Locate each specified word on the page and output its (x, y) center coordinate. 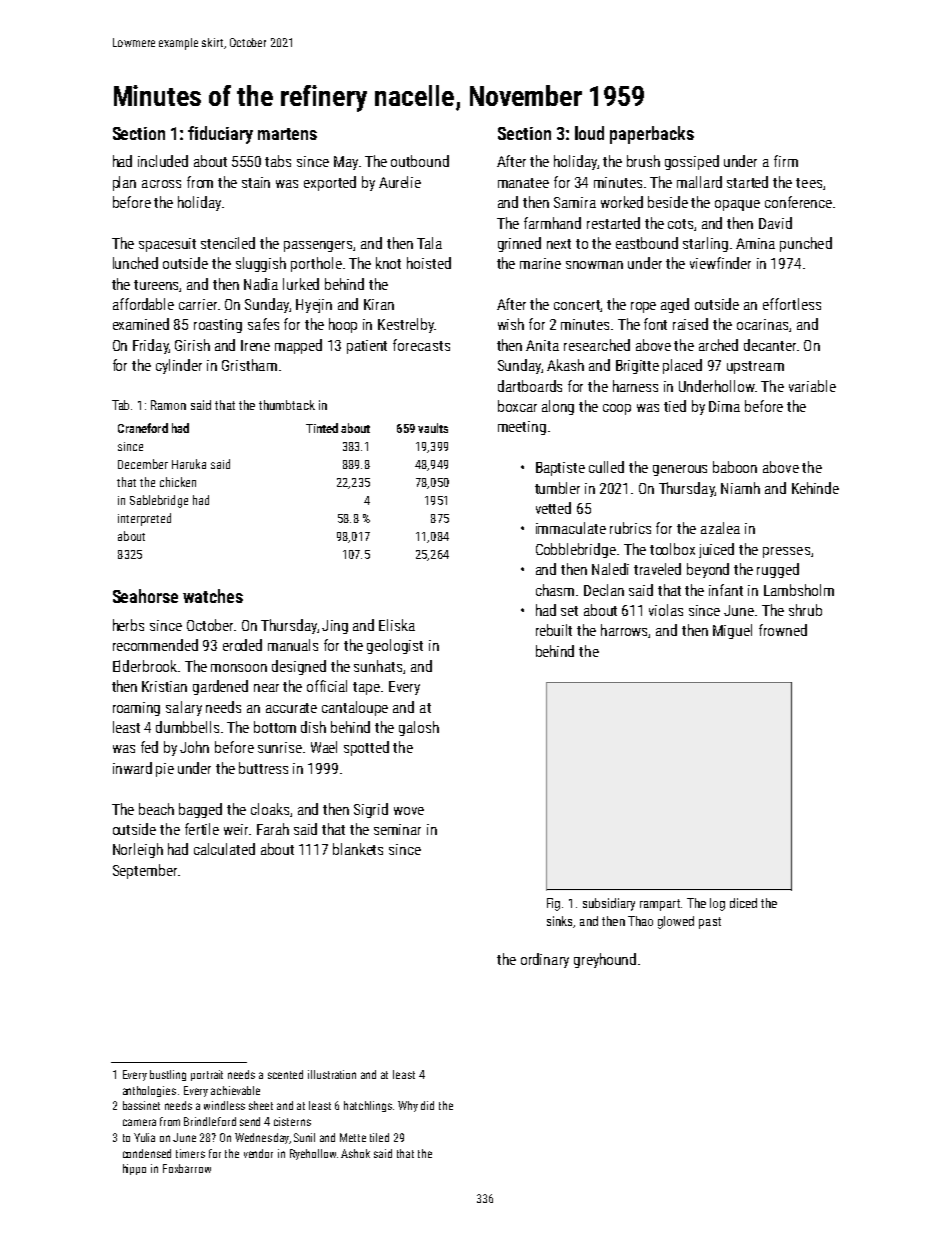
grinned (519, 244)
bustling (168, 1075)
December (143, 464)
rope (643, 307)
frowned (783, 630)
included (163, 161)
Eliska (397, 625)
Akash (565, 365)
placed (682, 366)
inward (132, 768)
